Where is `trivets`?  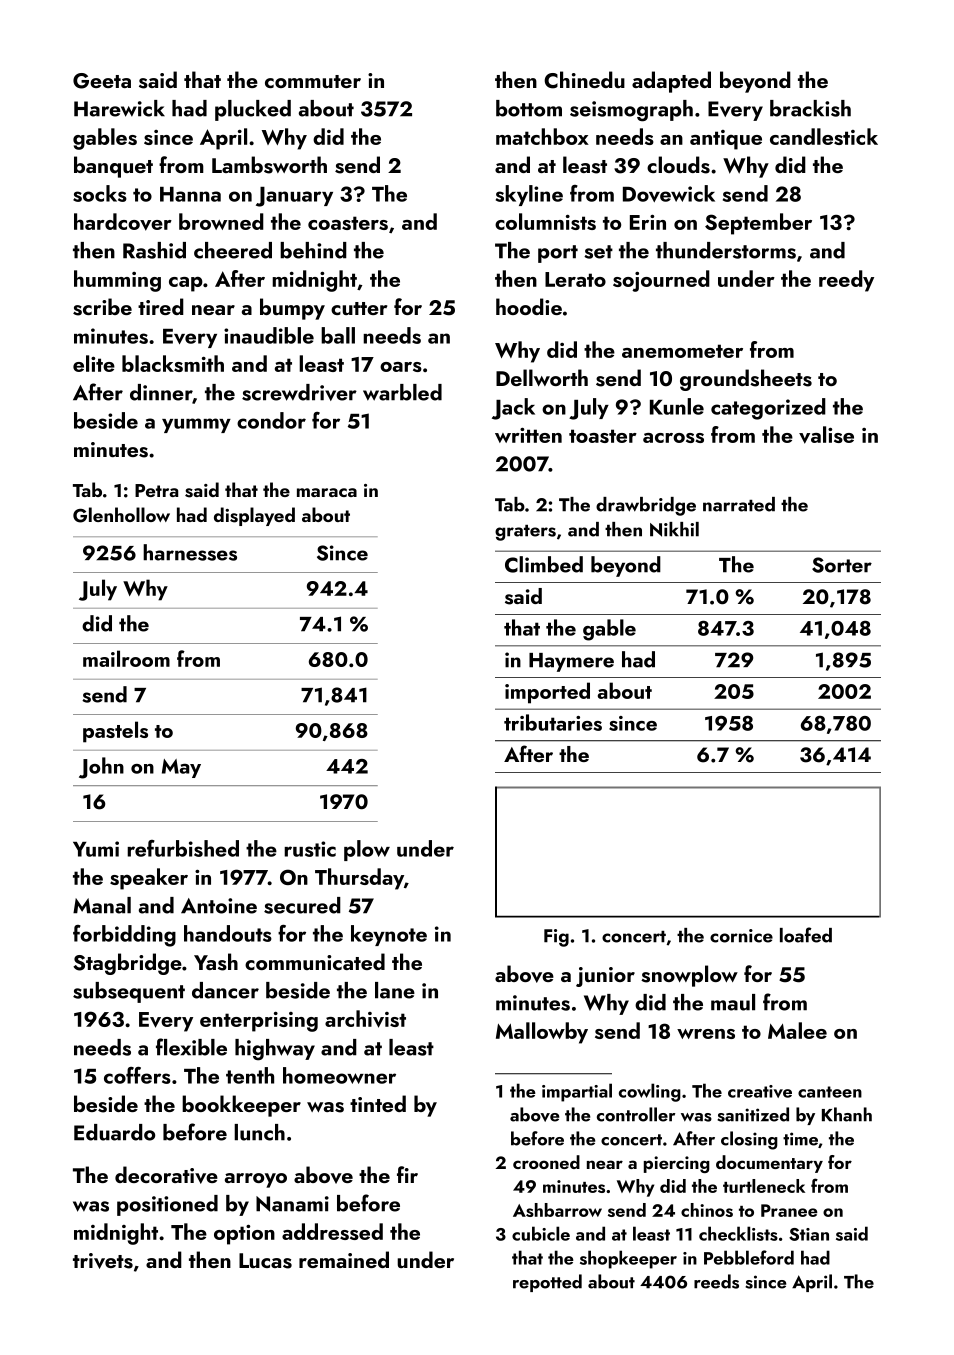
trivets is located at coordinates (103, 1261).
